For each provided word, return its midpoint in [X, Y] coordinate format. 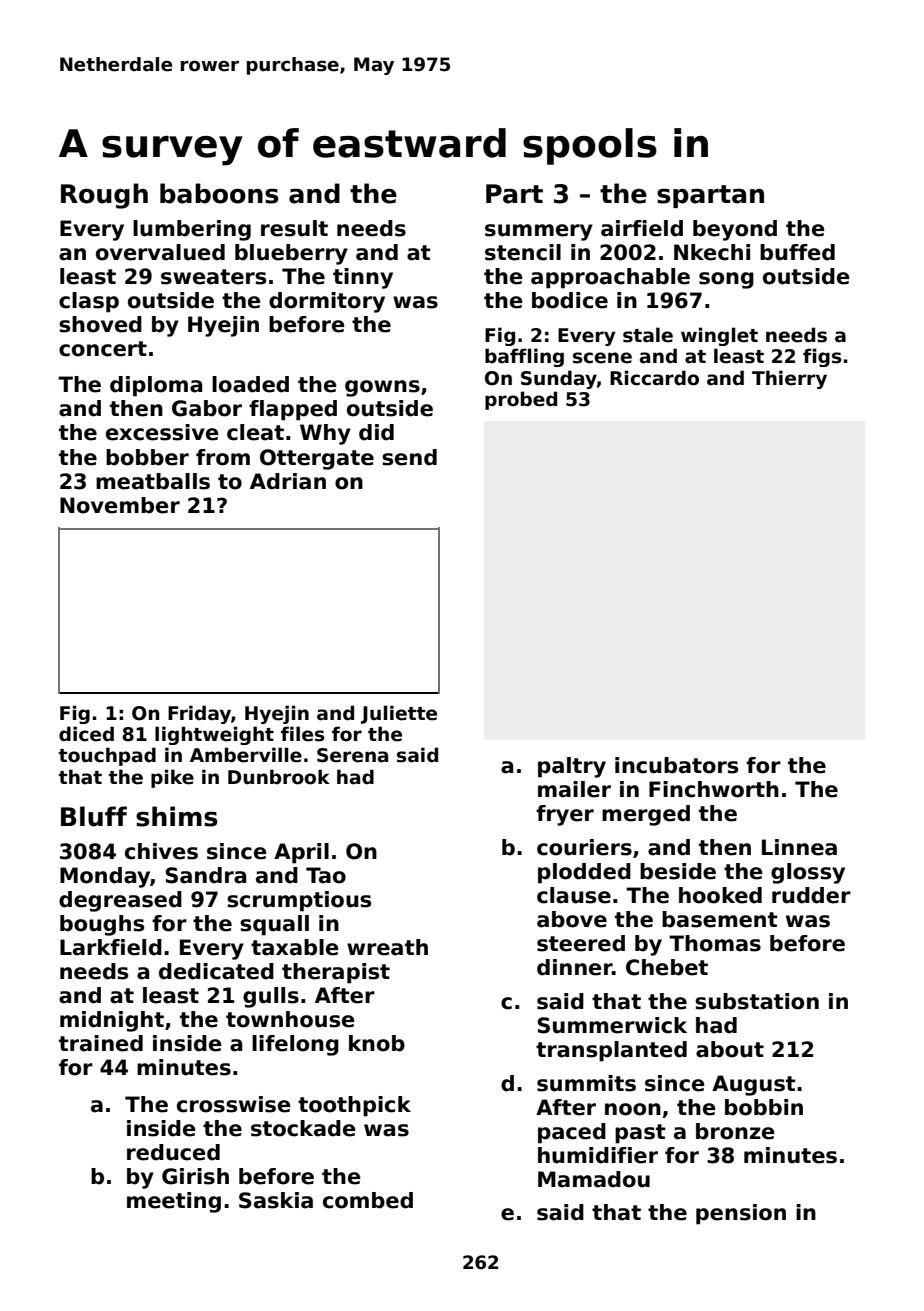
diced [86, 734]
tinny [363, 278]
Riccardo [654, 378]
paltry [572, 767]
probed [521, 400]
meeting [174, 1202]
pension [741, 1214]
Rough [104, 196]
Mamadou [594, 1179]
